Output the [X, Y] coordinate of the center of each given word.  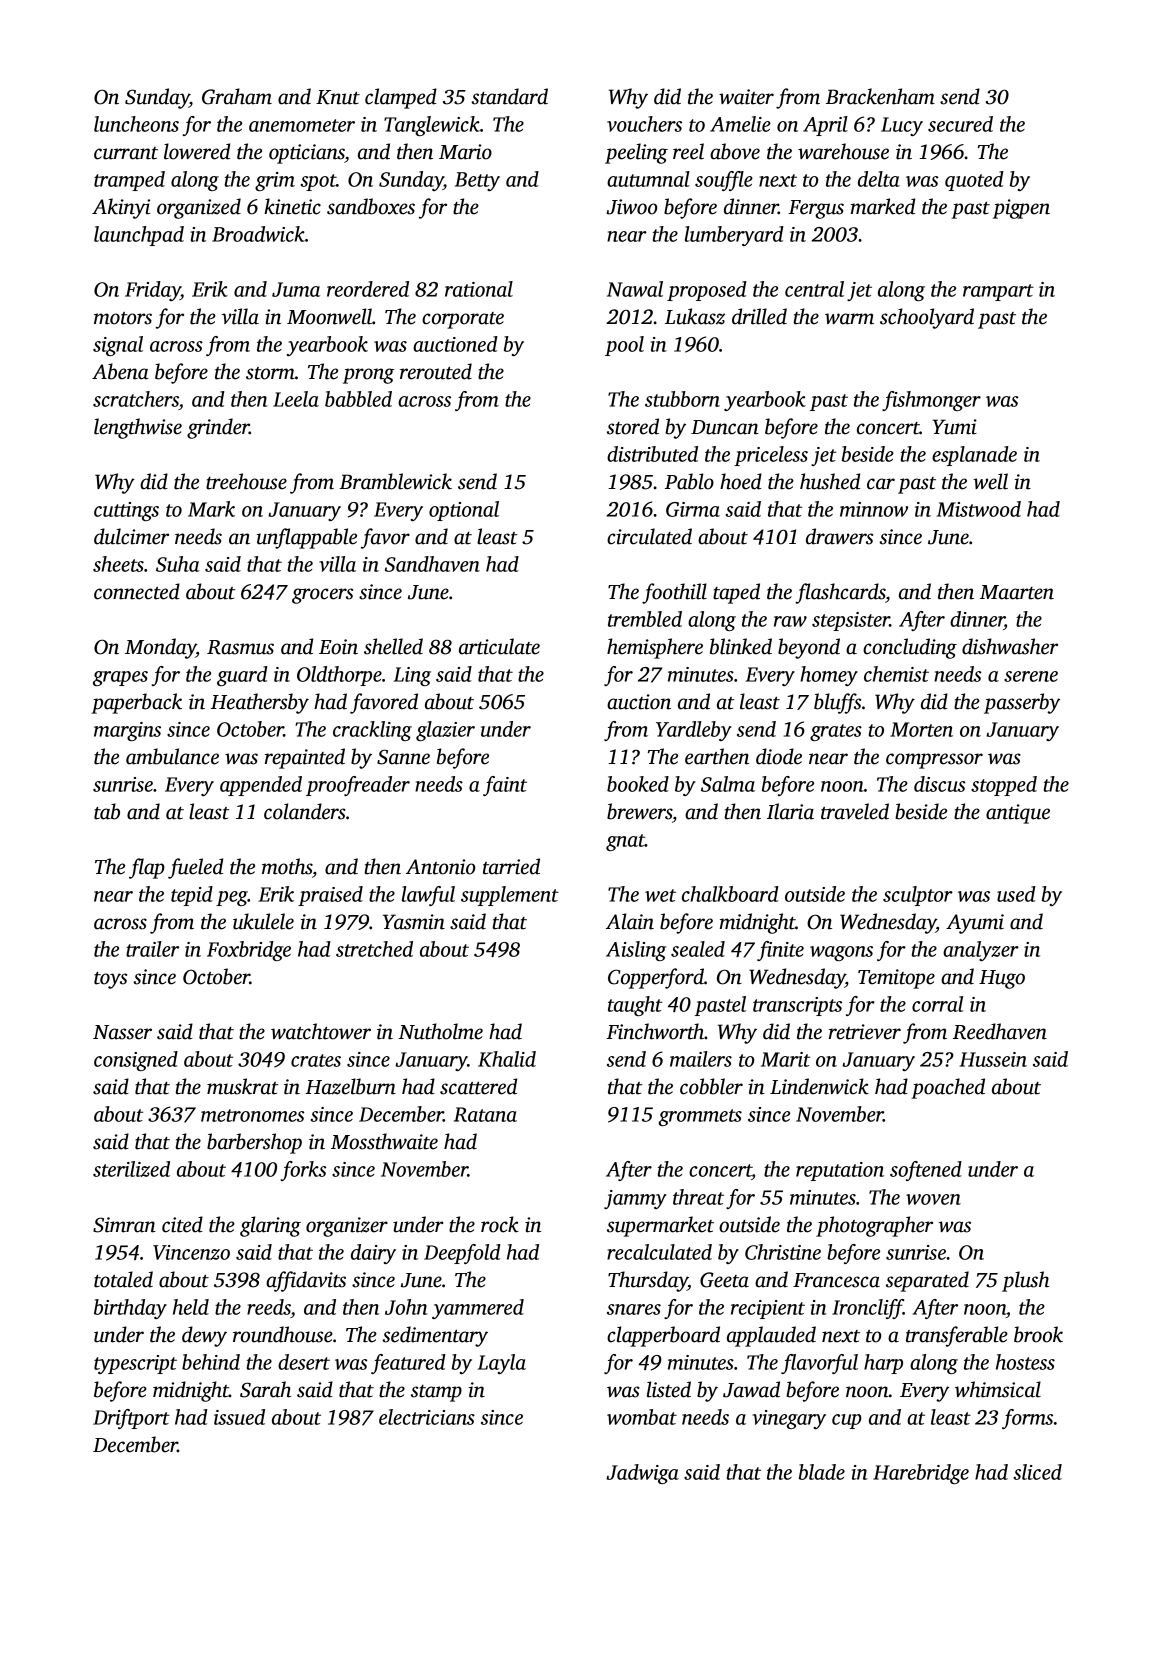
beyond [809, 648]
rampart [998, 292]
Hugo [1002, 979]
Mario [465, 152]
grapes [120, 678]
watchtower [321, 1031]
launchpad [139, 236]
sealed [698, 949]
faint [505, 786]
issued [239, 1417]
